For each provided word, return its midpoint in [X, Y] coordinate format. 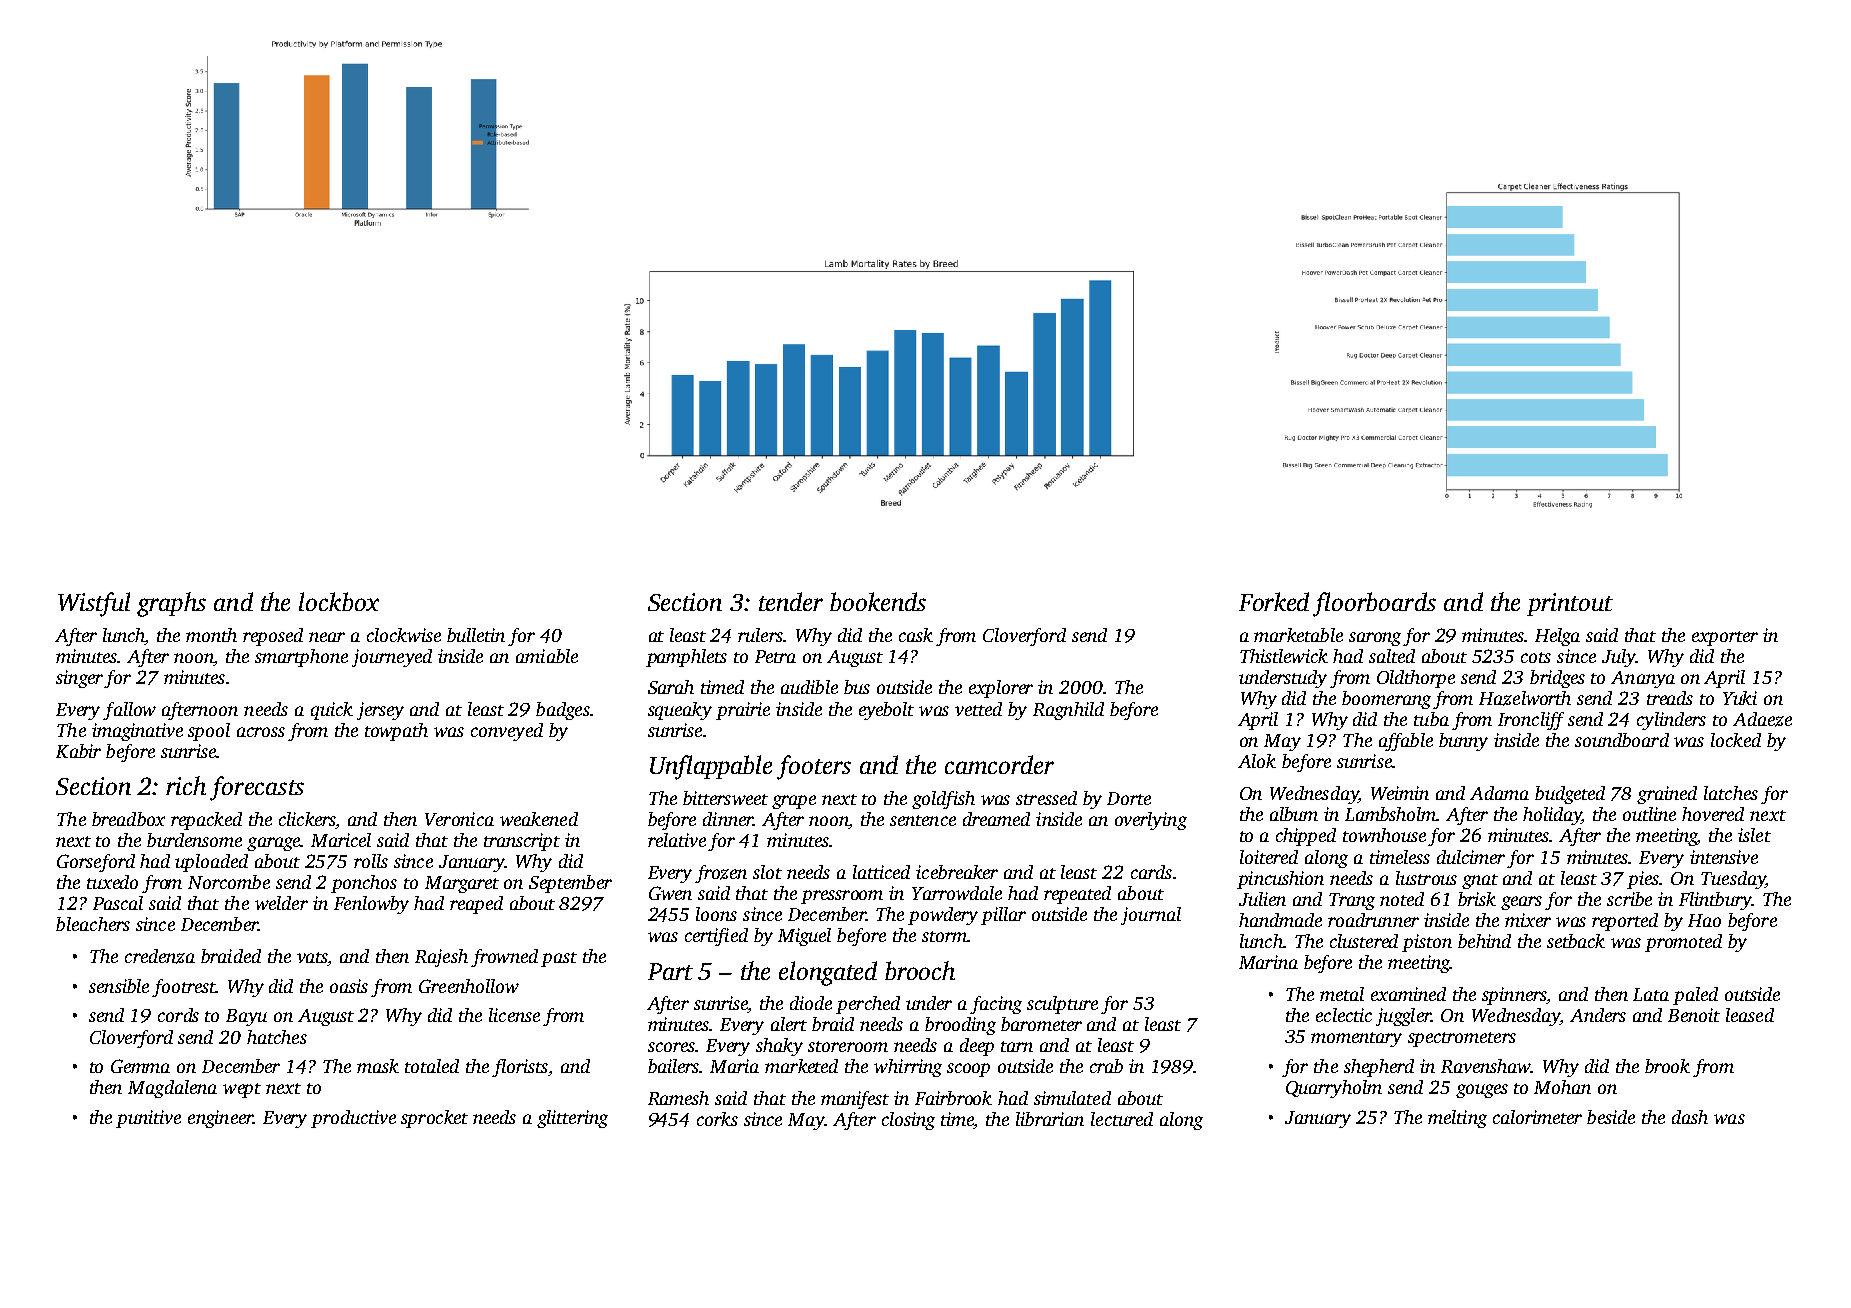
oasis [349, 986]
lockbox [339, 601]
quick [332, 711]
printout [1570, 604]
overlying [1151, 821]
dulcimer [1471, 857]
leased [1750, 1015]
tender [791, 601]
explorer [1001, 689]
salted [1392, 656]
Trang [1352, 901]
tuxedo [112, 882]
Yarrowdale [957, 893]
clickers [307, 819]
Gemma [140, 1066]
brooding [960, 1026]
